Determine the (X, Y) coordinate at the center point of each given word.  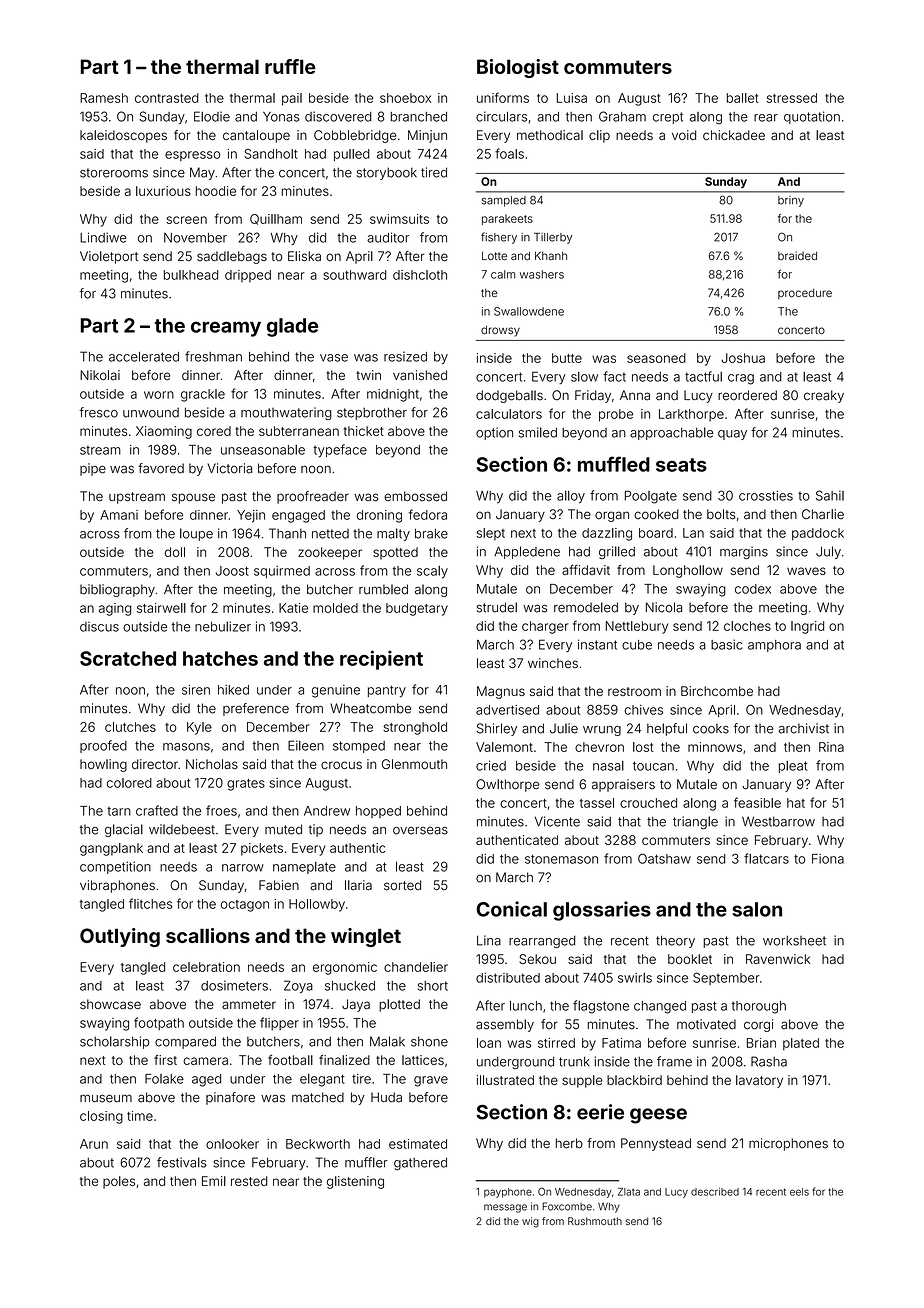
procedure (805, 294)
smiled (538, 432)
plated (801, 1044)
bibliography (117, 590)
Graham (622, 116)
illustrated (505, 1080)
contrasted (167, 98)
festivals (182, 1162)
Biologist (518, 68)
